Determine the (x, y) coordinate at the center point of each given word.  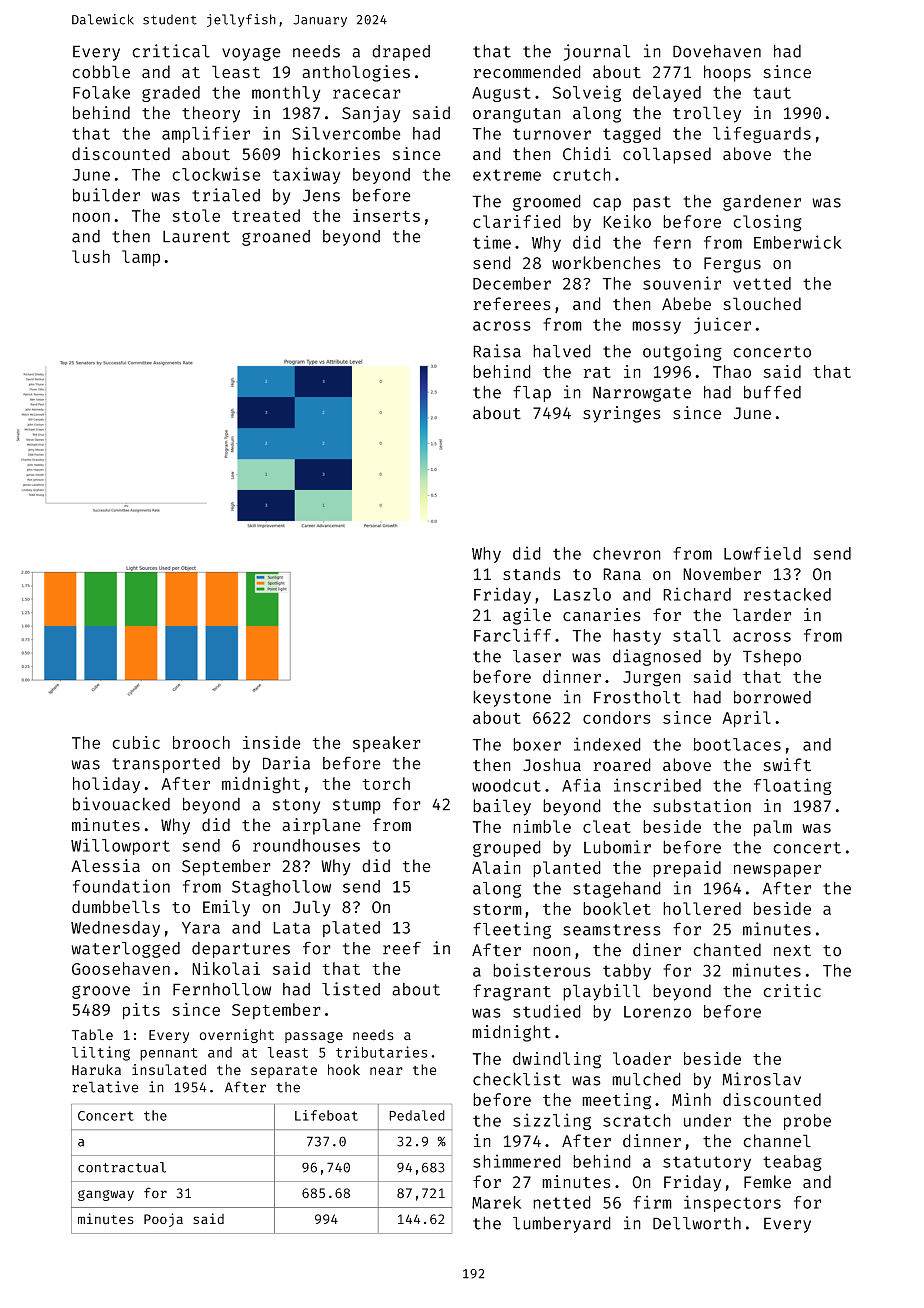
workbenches (606, 263)
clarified (517, 221)
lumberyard (562, 1224)
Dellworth (697, 1223)
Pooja (163, 1220)
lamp (141, 258)
